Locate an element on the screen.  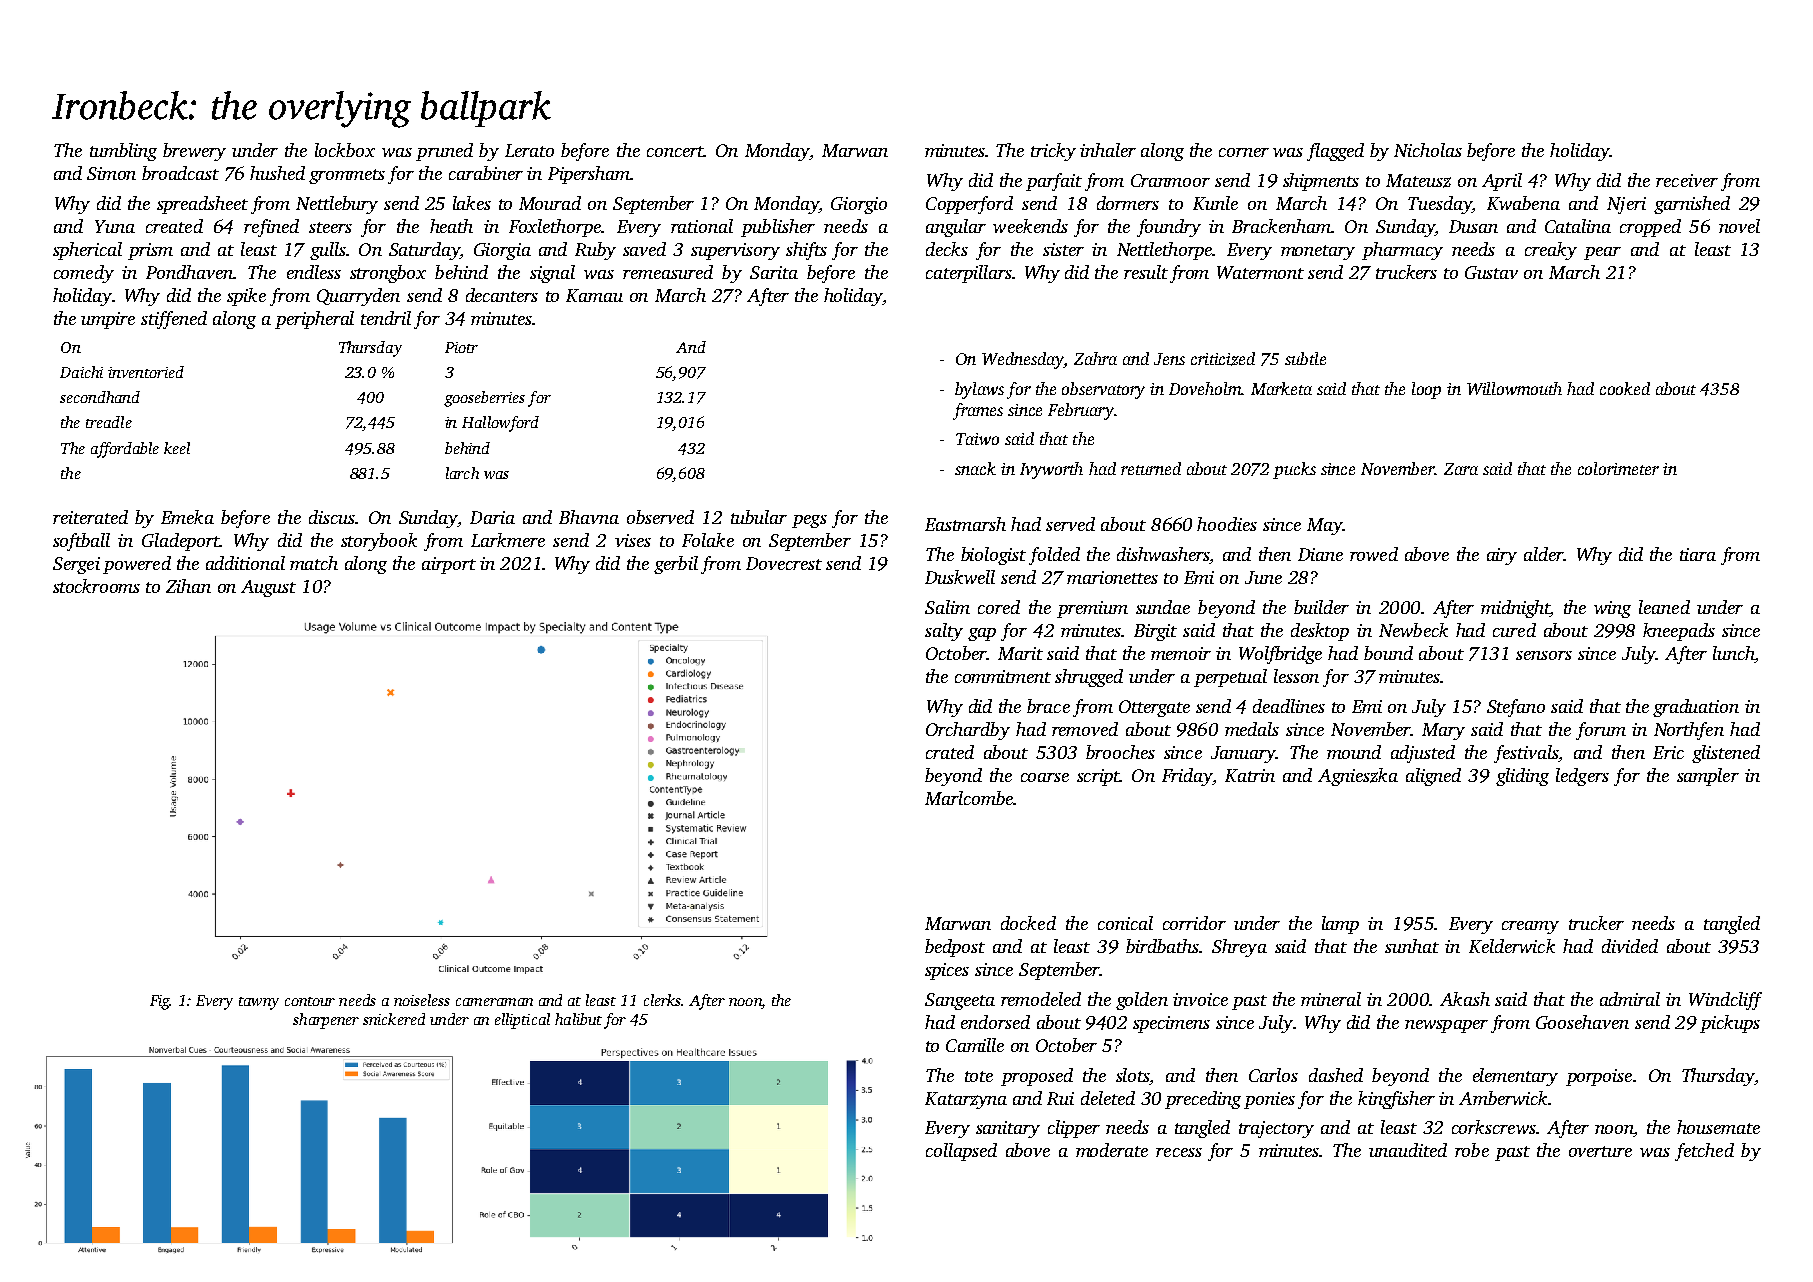
pear is located at coordinates (1602, 253).
